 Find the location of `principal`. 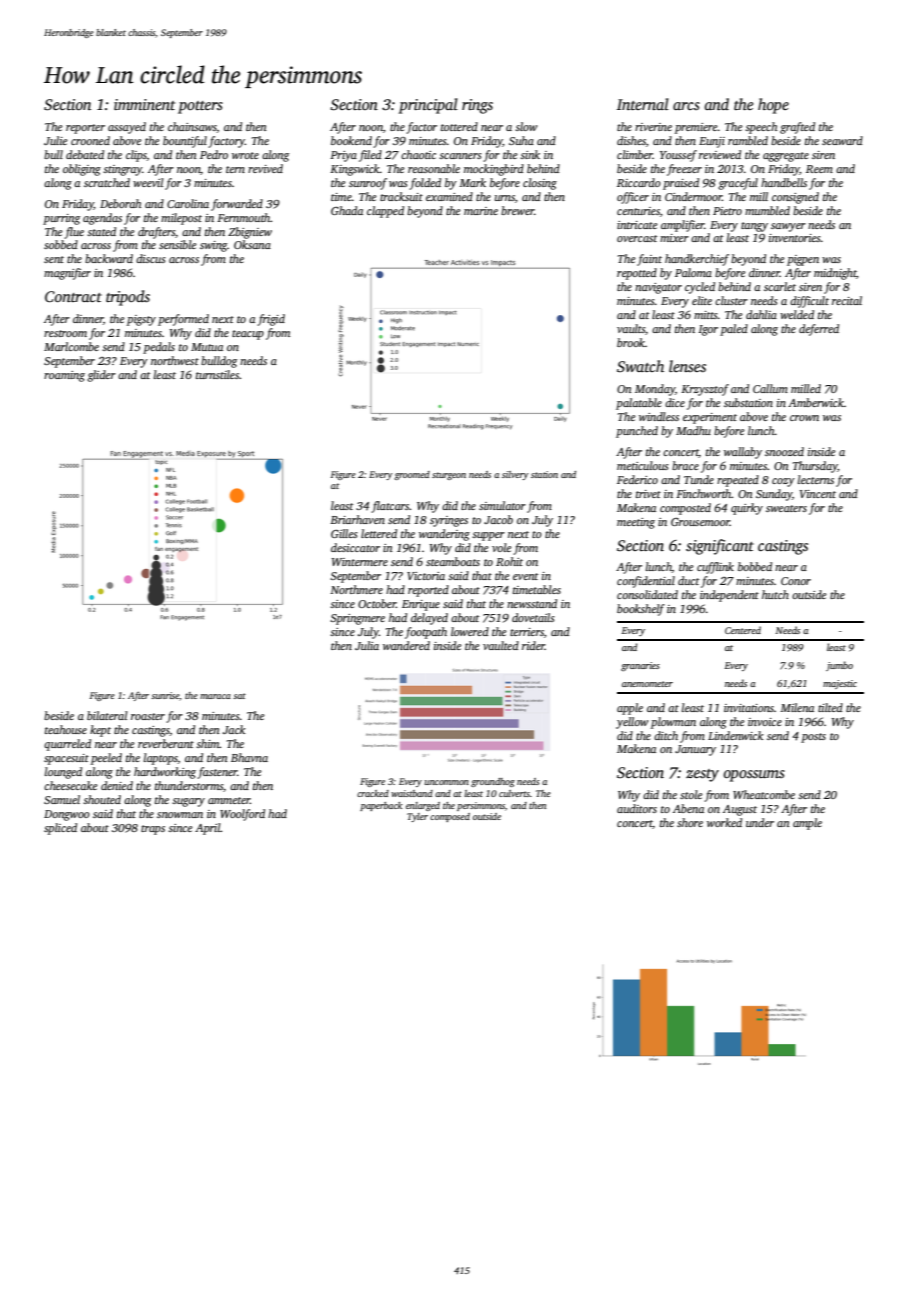

principal is located at coordinates (428, 106).
